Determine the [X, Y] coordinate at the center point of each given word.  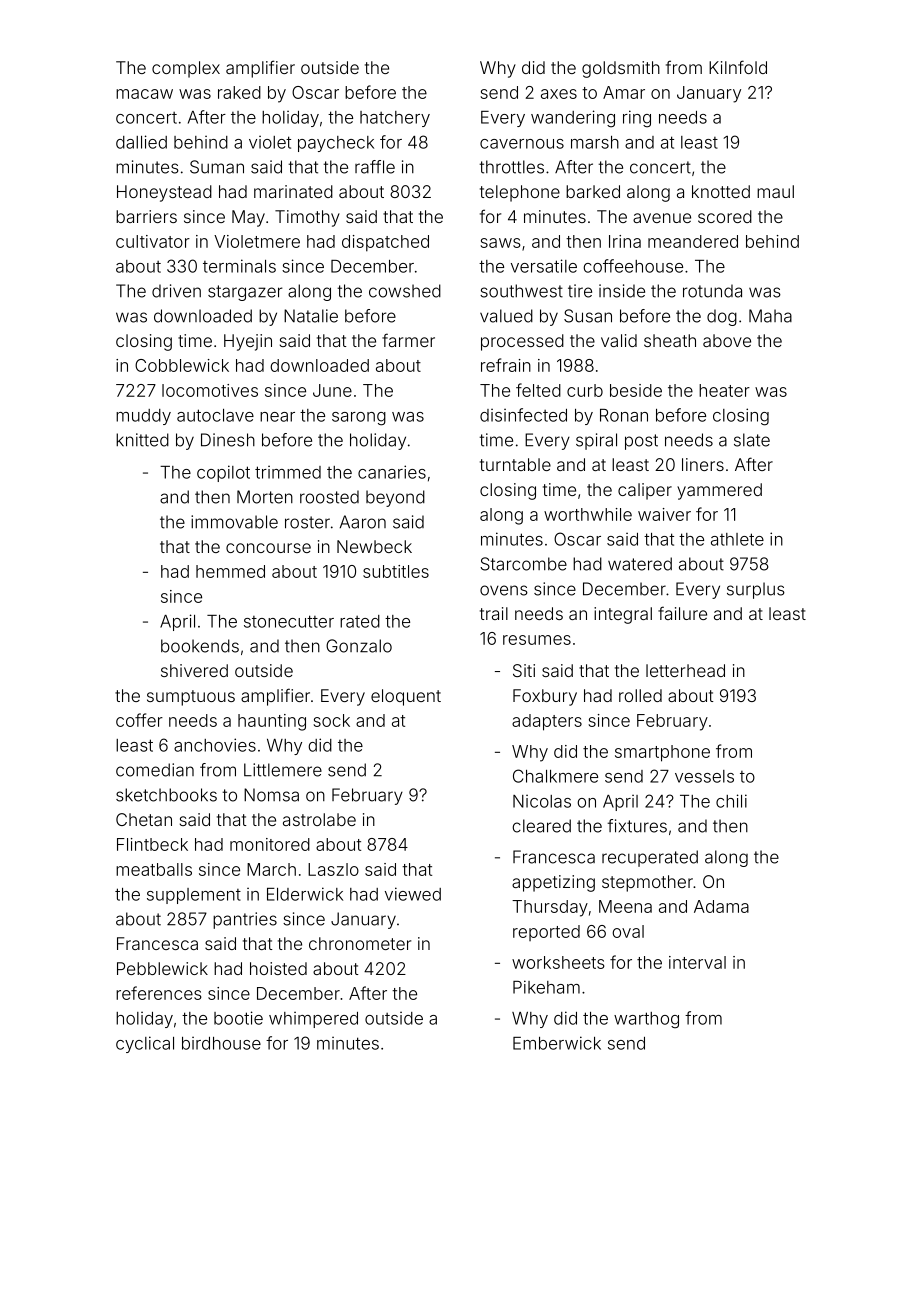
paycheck [336, 144]
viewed [413, 894]
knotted [721, 191]
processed [522, 342]
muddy [143, 417]
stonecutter [289, 621]
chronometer [360, 943]
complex [186, 69]
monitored [270, 844]
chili [731, 801]
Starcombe [523, 564]
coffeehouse [633, 266]
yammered [719, 491]
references [159, 993]
